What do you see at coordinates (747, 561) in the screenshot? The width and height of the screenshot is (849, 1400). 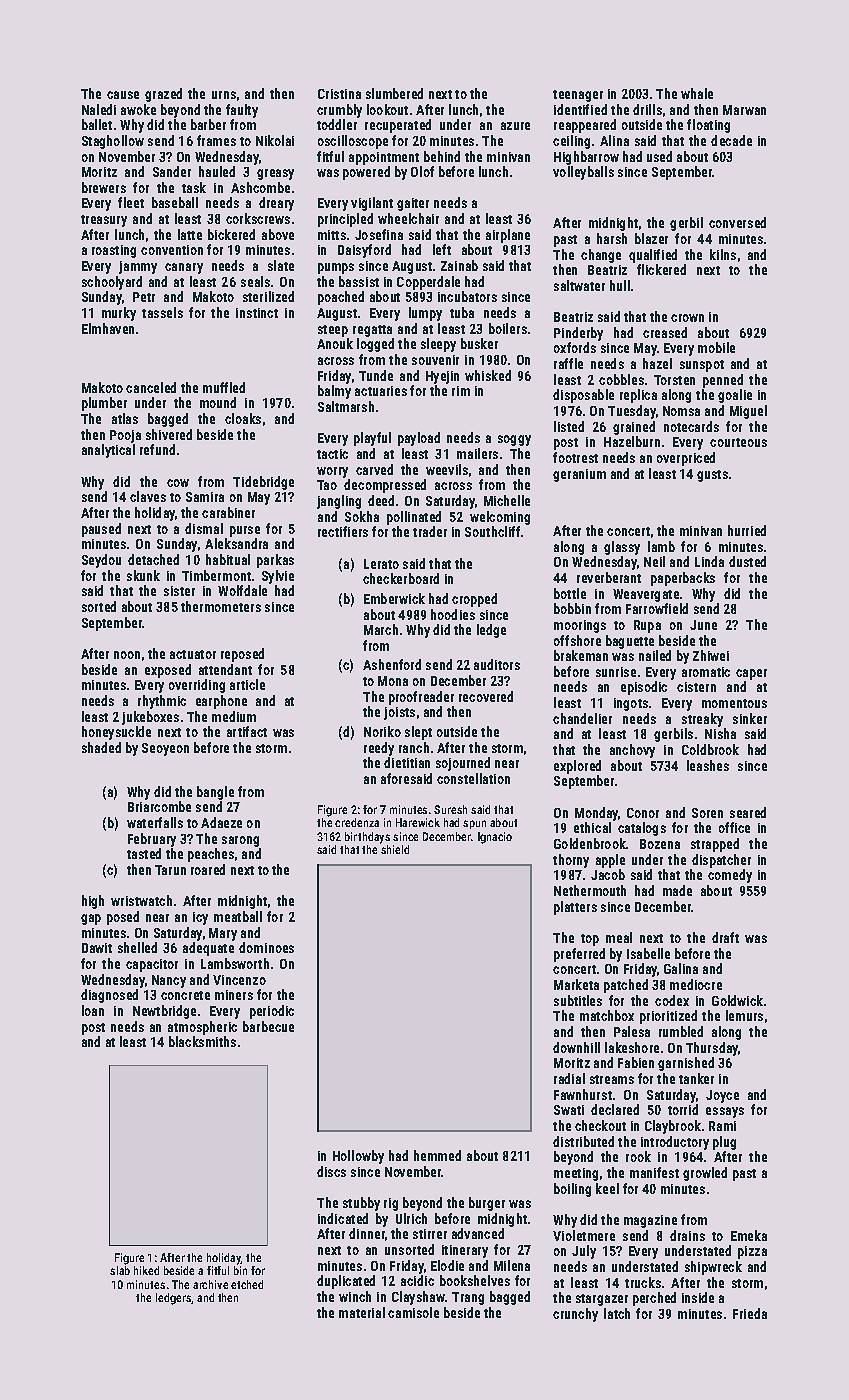 I see `dusted` at bounding box center [747, 561].
